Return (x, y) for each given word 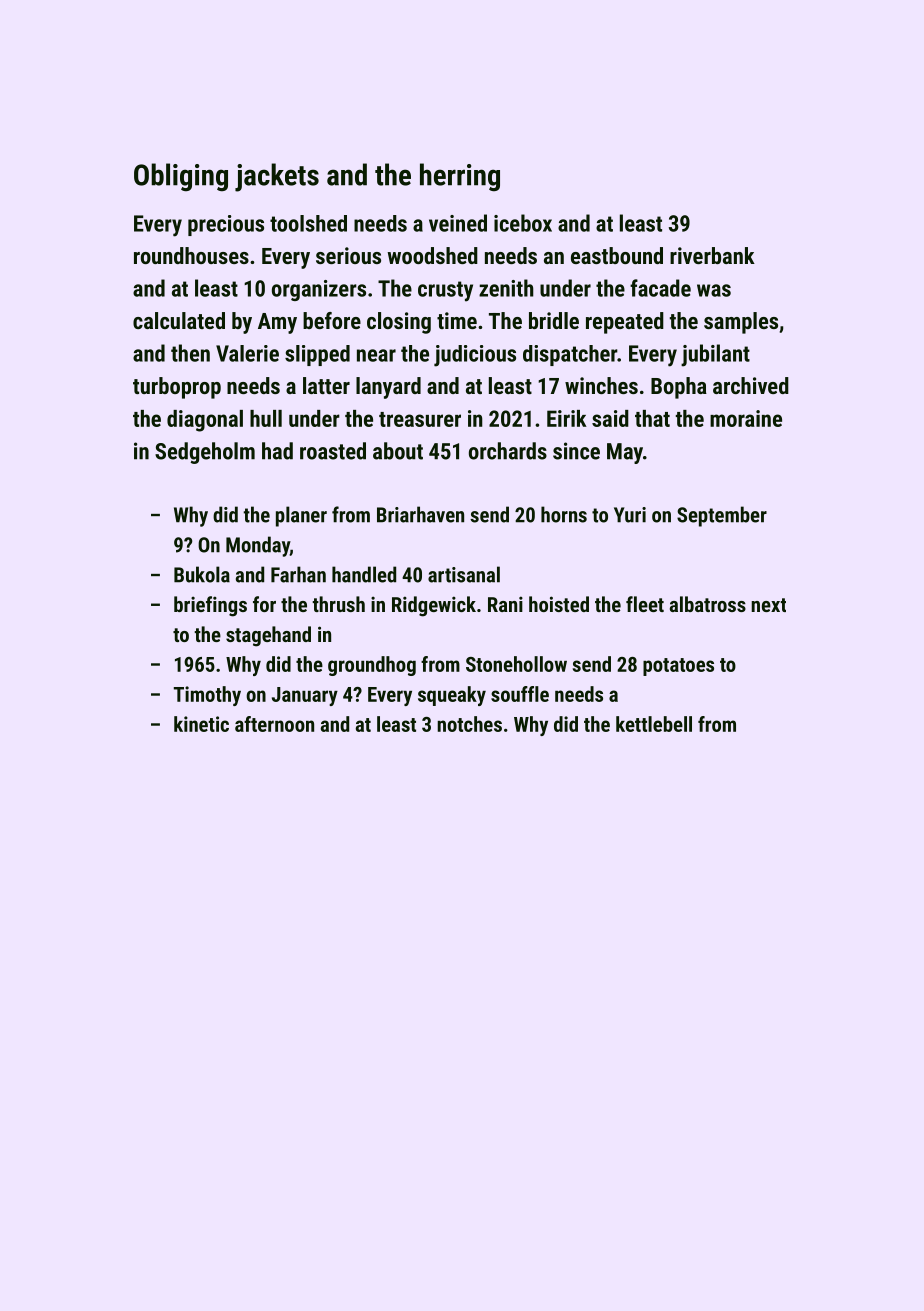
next (768, 605)
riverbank (712, 255)
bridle (554, 320)
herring (460, 177)
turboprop (177, 388)
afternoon (274, 724)
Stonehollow (516, 664)
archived (751, 385)
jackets (277, 177)
